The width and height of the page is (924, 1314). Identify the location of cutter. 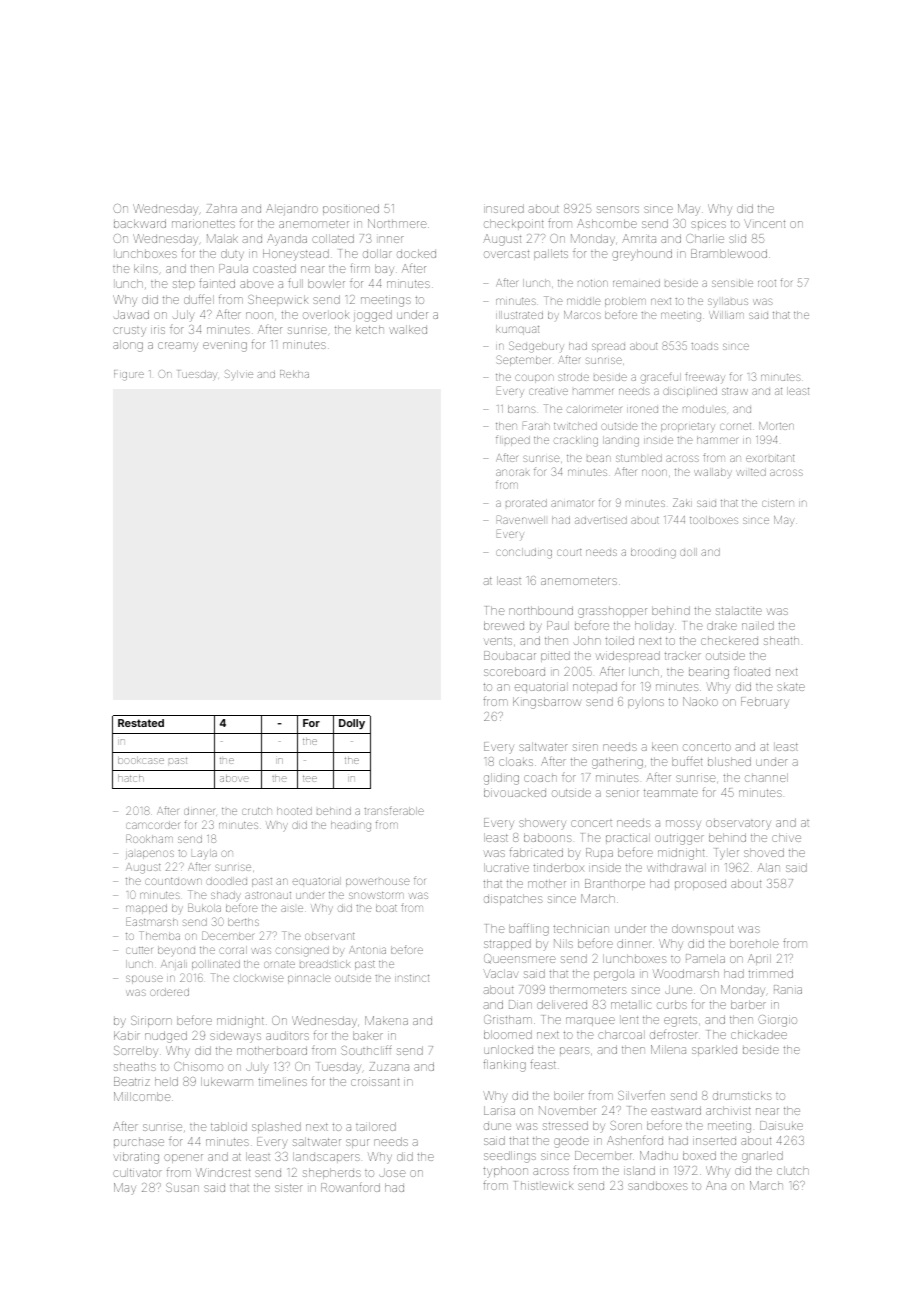
(139, 950).
